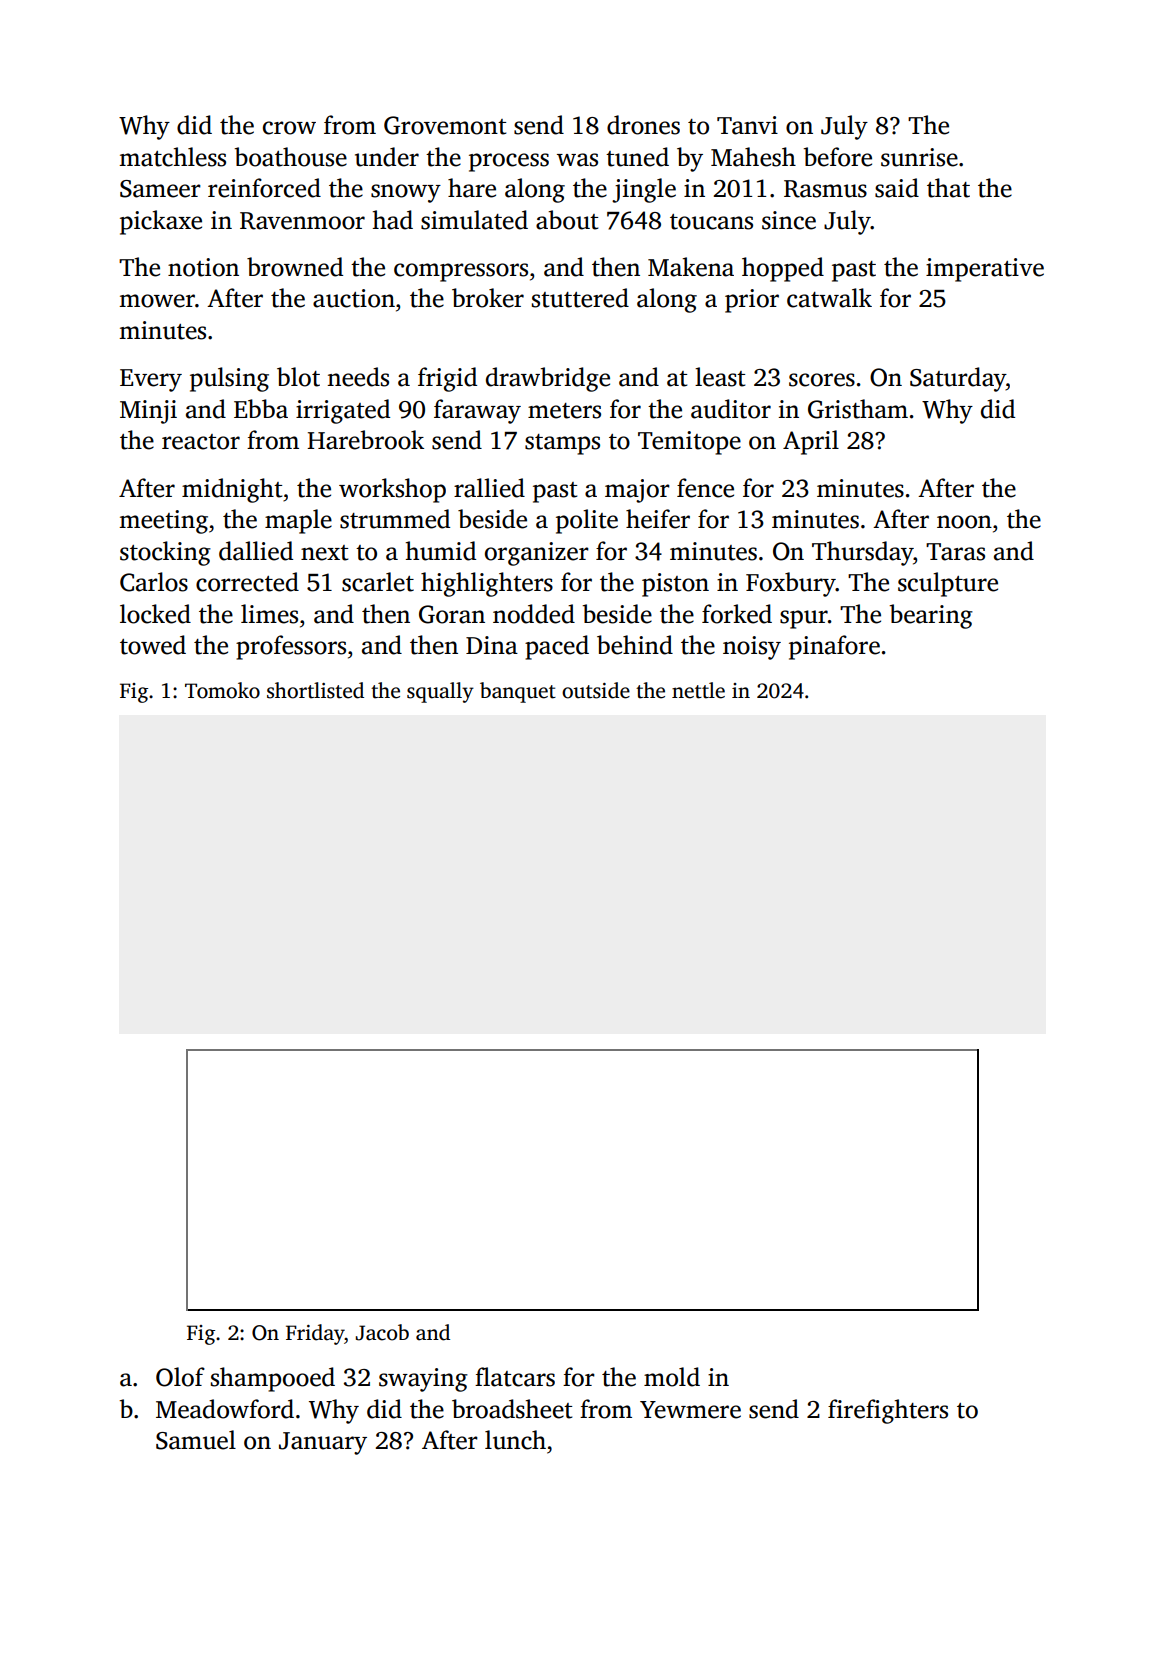  I want to click on pinafore, so click(834, 647).
